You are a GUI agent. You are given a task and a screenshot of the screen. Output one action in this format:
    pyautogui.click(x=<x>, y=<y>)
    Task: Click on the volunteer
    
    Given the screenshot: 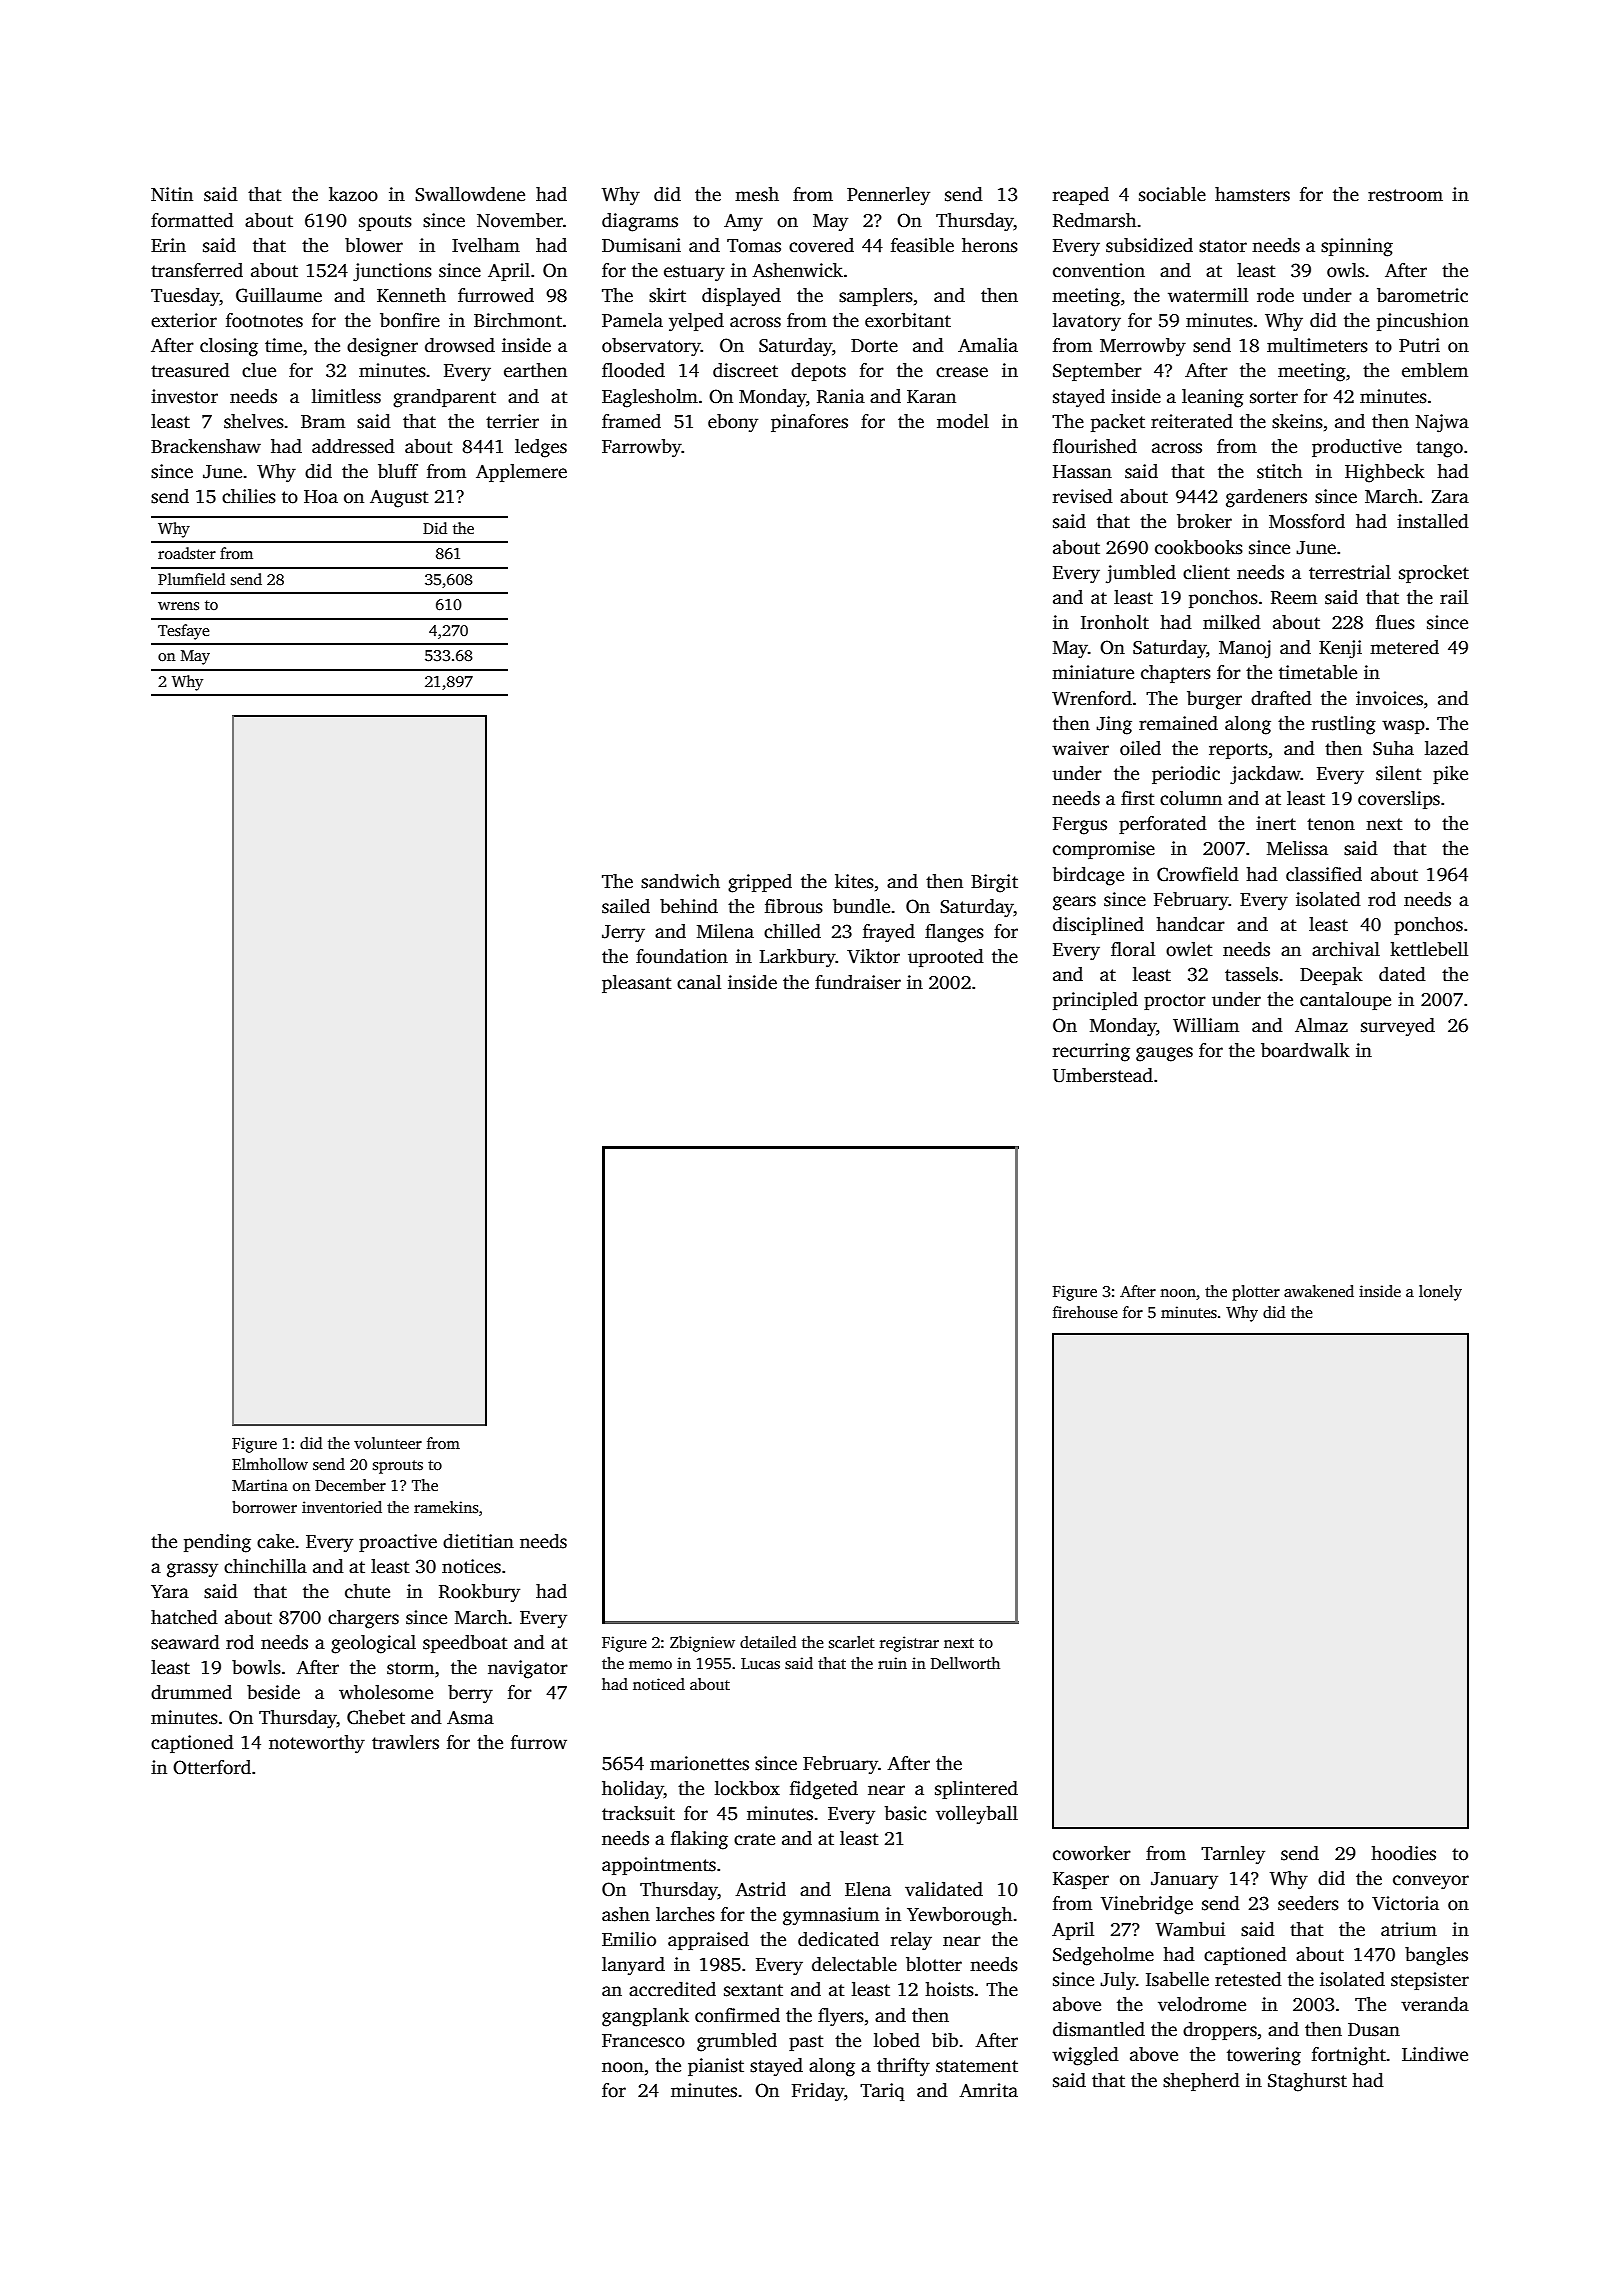 What is the action you would take?
    pyautogui.click(x=388, y=1443)
